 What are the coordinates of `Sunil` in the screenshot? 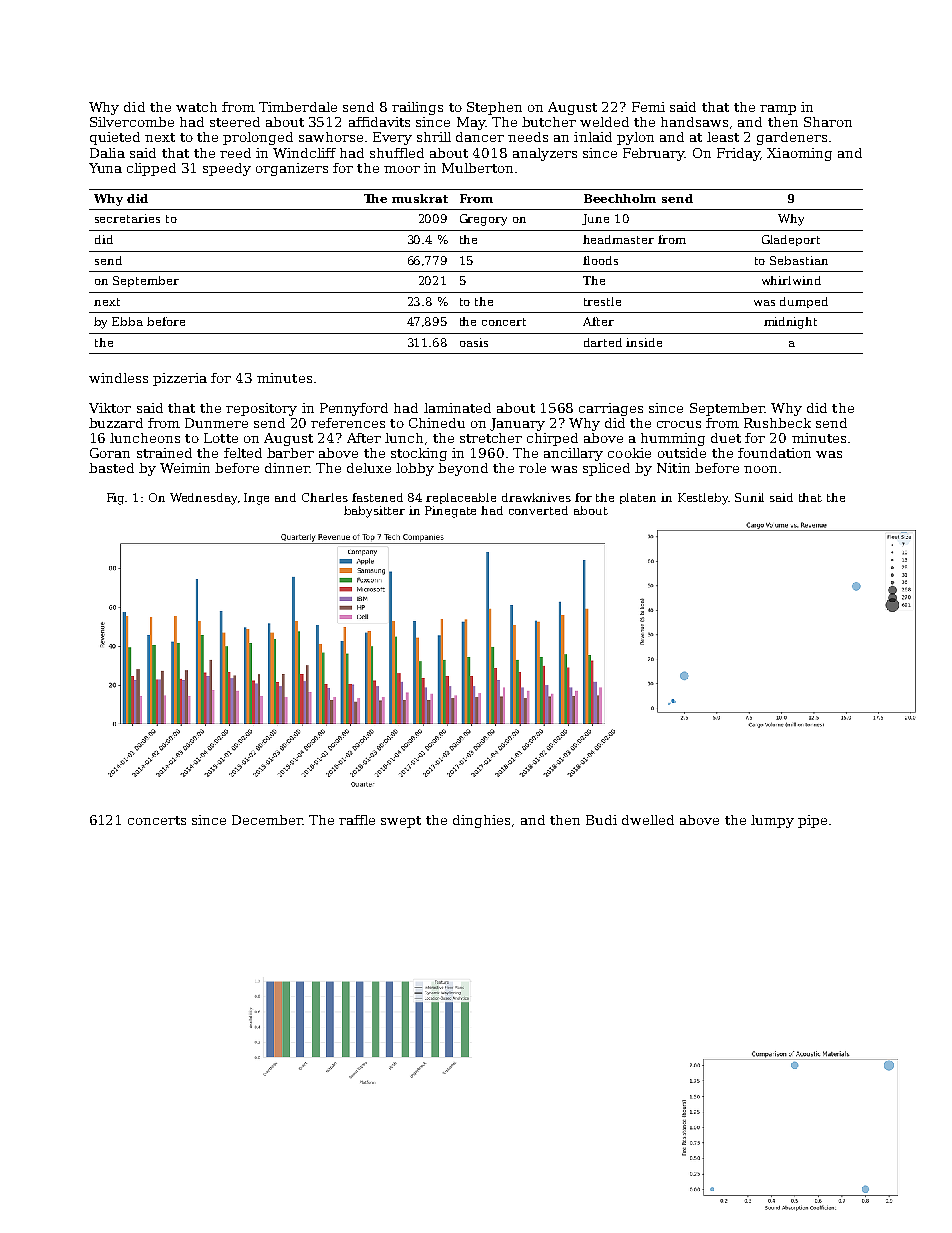 It's located at (749, 497).
